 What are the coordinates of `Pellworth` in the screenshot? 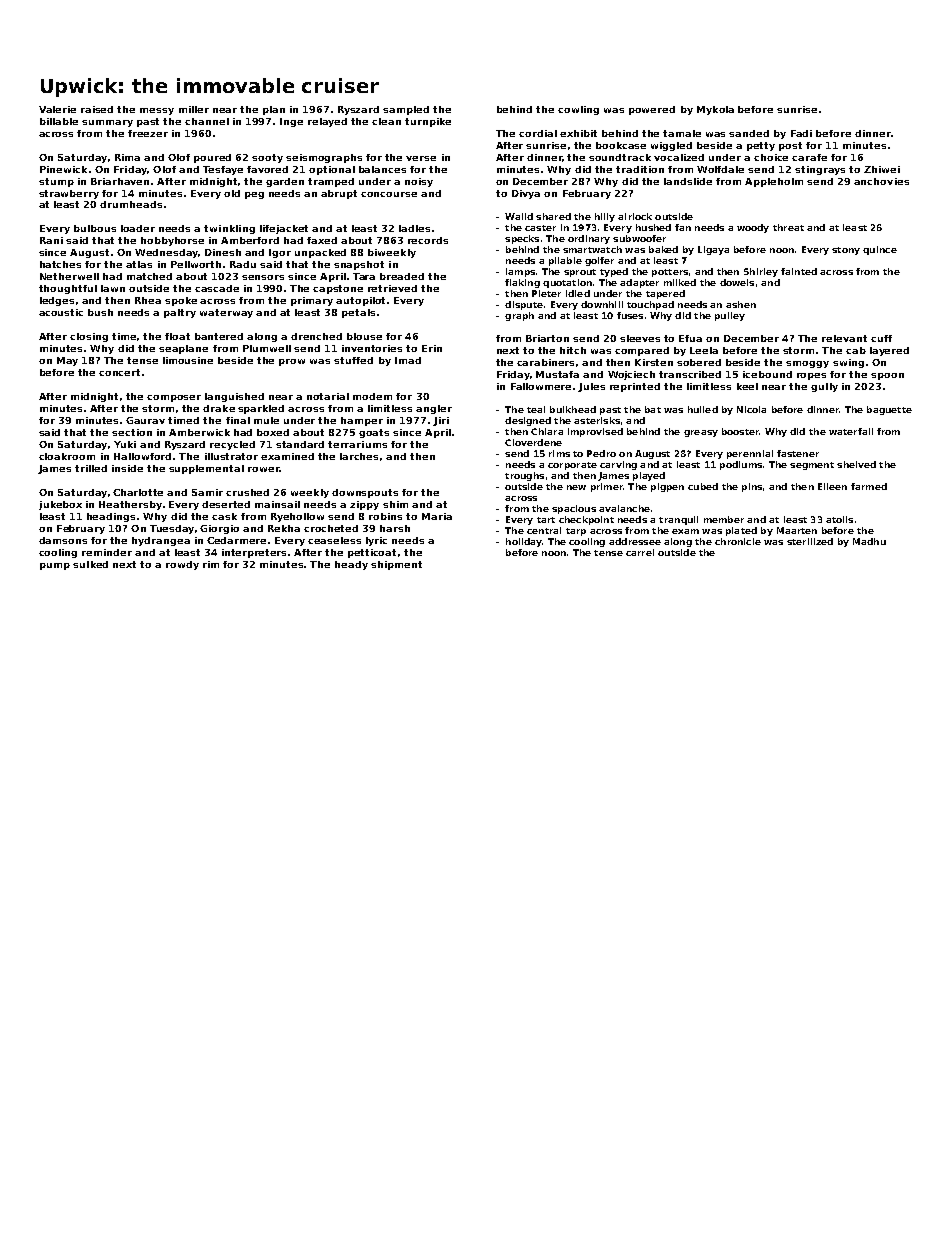 It's located at (196, 264).
